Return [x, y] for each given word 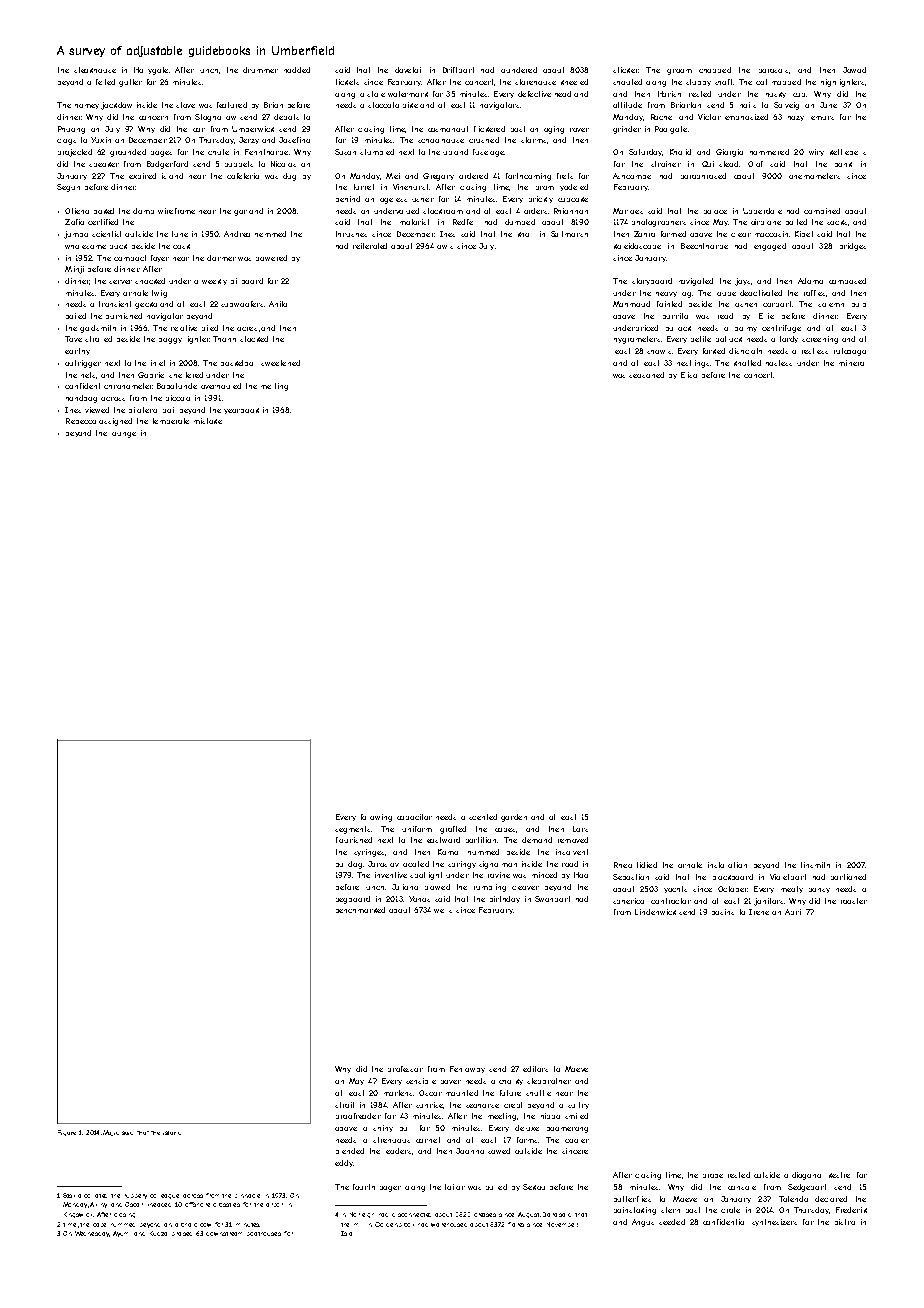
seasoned [646, 375]
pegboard [353, 900]
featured [232, 105]
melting [274, 387]
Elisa [689, 375]
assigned [115, 422]
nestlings [693, 364]
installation [727, 865]
